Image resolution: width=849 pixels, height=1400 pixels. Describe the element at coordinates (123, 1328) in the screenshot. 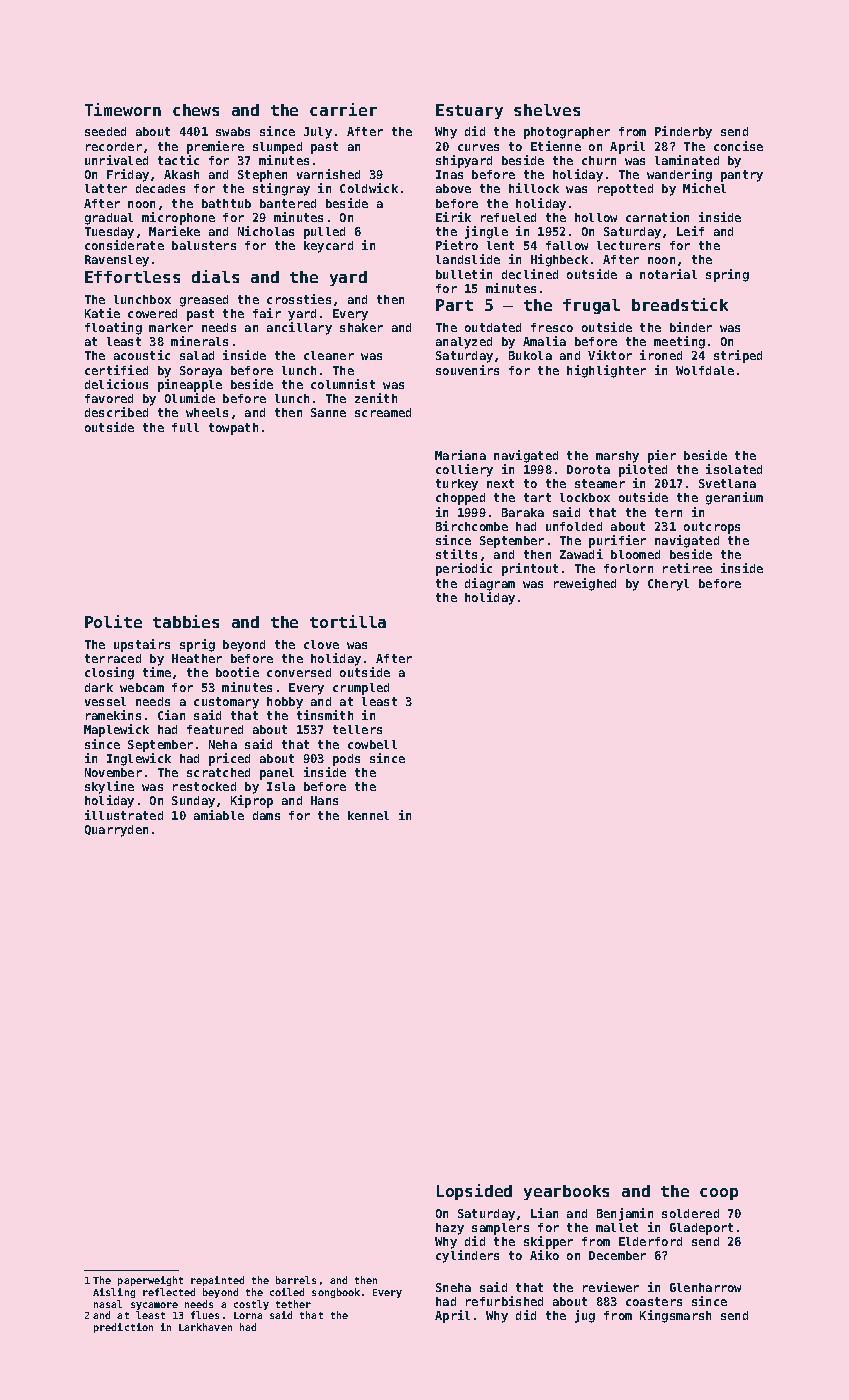

I see `prediction` at that location.
